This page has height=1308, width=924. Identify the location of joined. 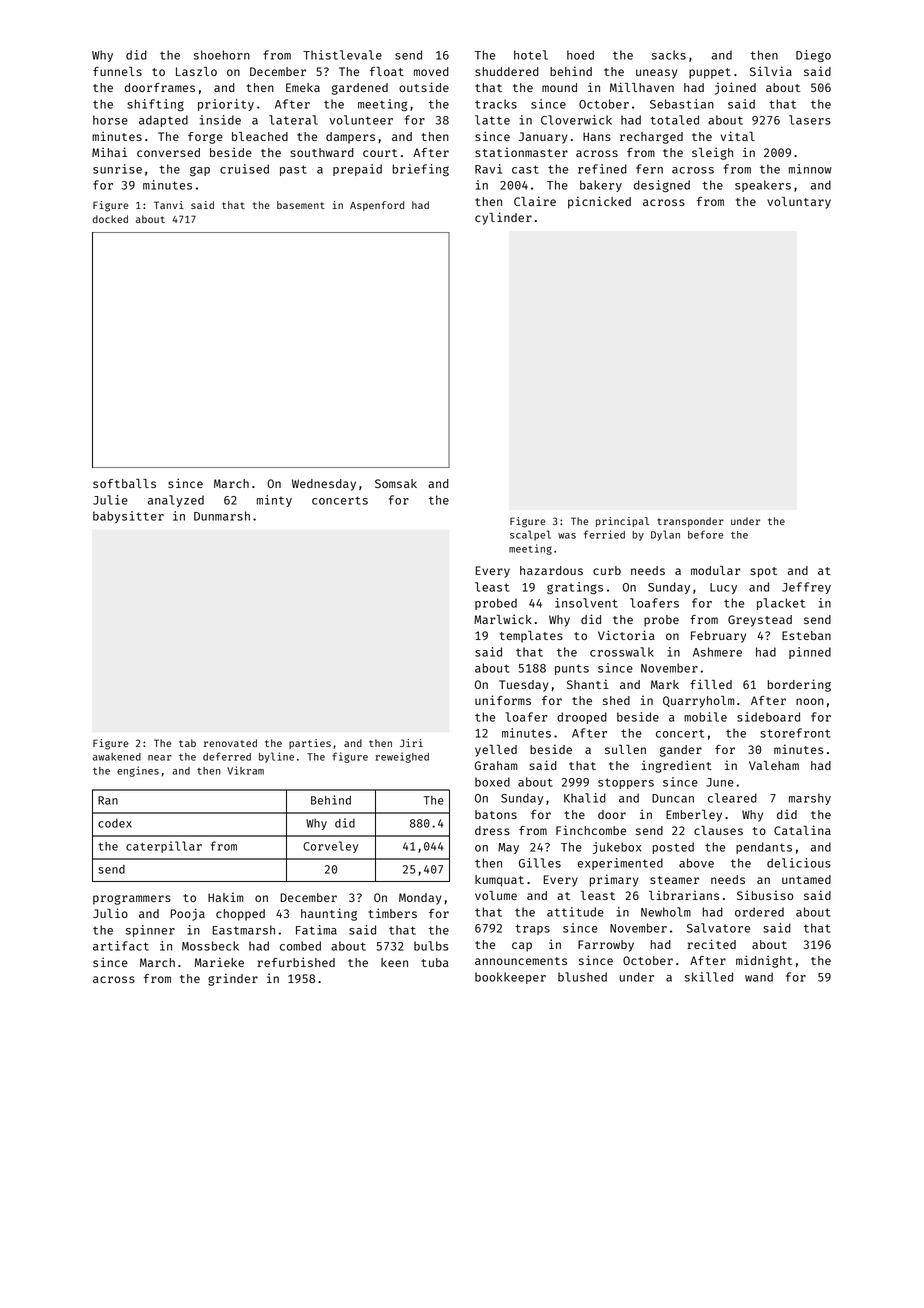
(735, 88).
